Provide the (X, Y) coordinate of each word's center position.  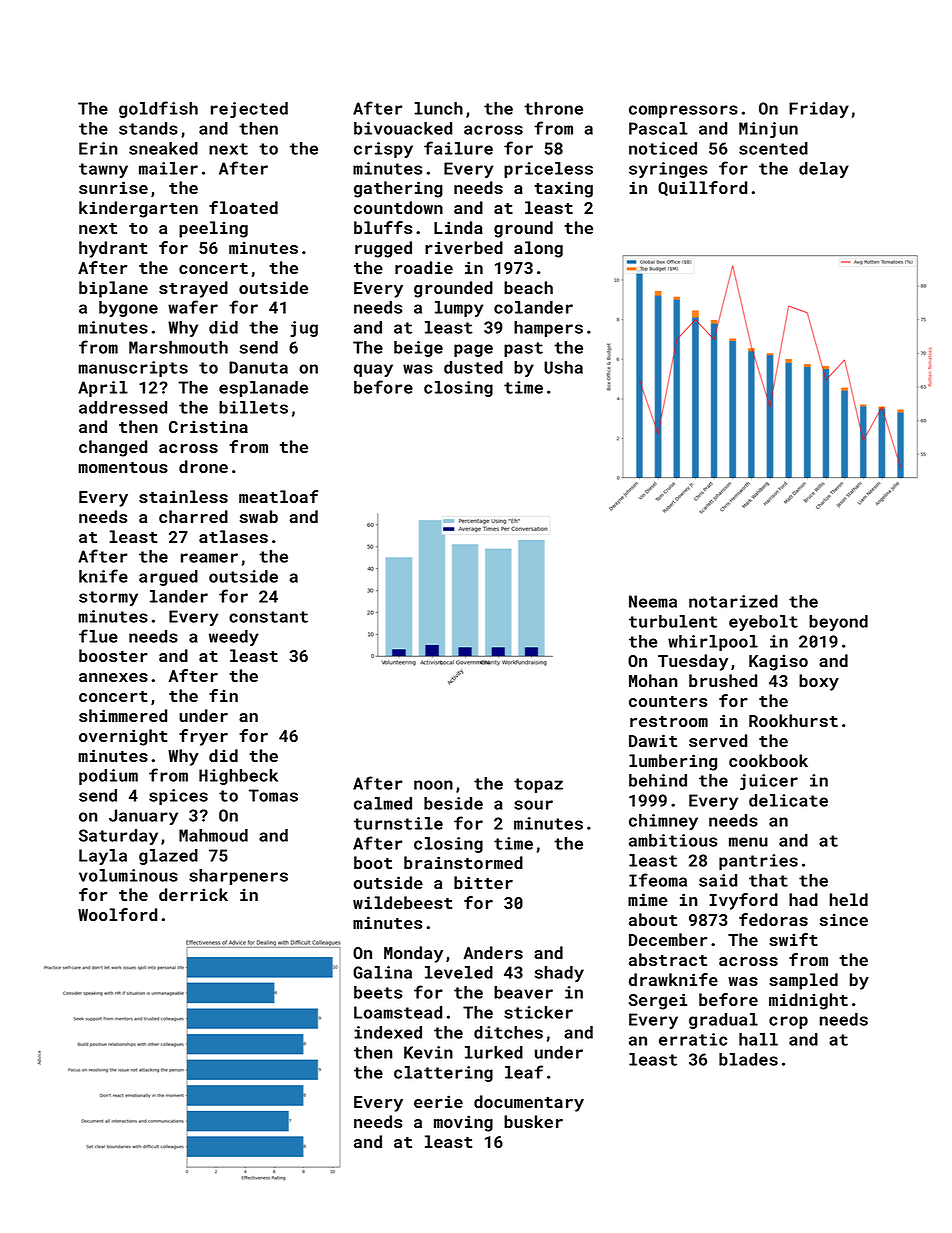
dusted (473, 367)
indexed (388, 1032)
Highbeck (238, 777)
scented (773, 148)
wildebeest (402, 902)
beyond (838, 623)
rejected (249, 110)
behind (658, 780)
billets (253, 407)
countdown (398, 207)
